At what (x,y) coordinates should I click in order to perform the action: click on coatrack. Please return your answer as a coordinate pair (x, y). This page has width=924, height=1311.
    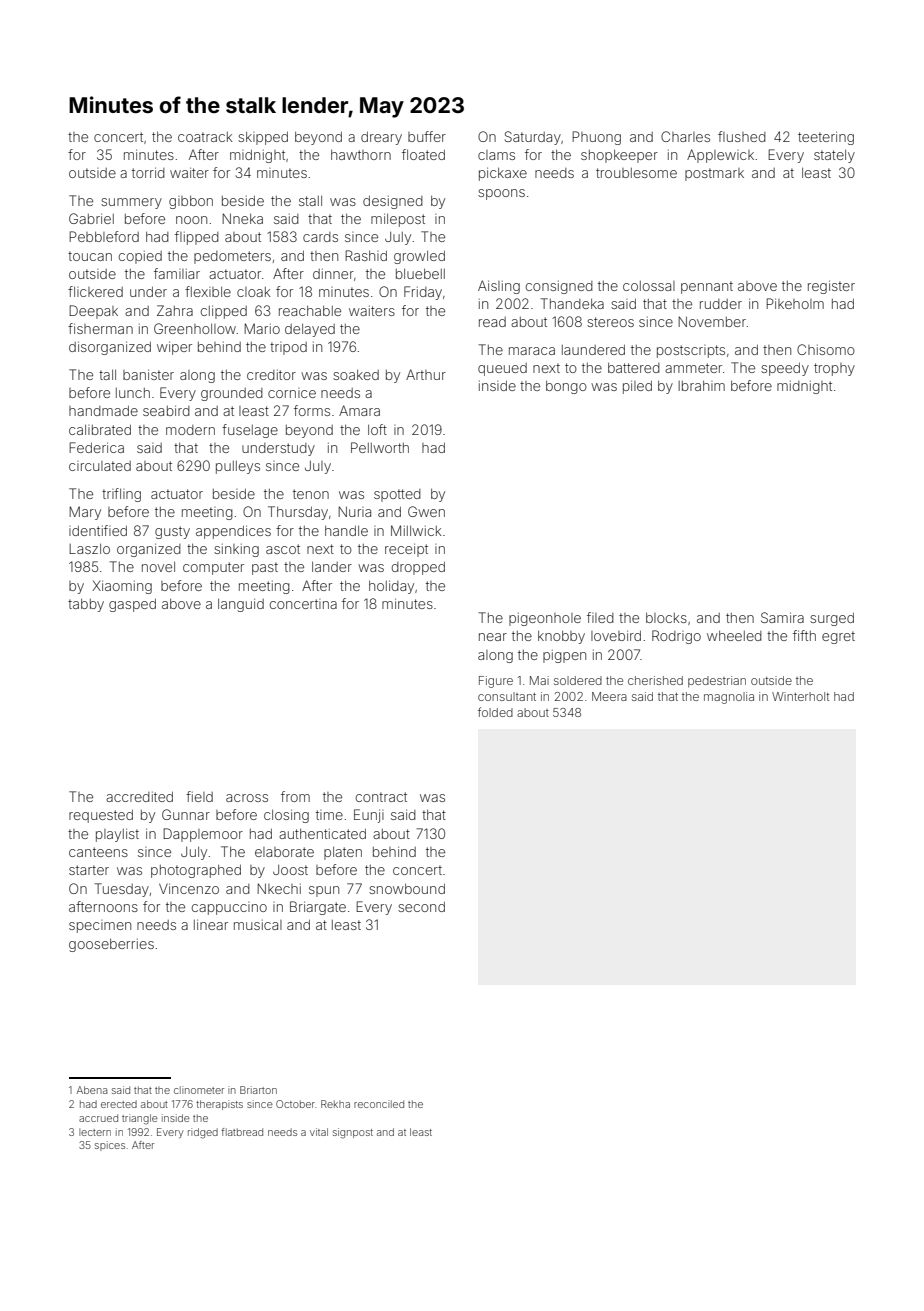
    Looking at the image, I should click on (205, 137).
